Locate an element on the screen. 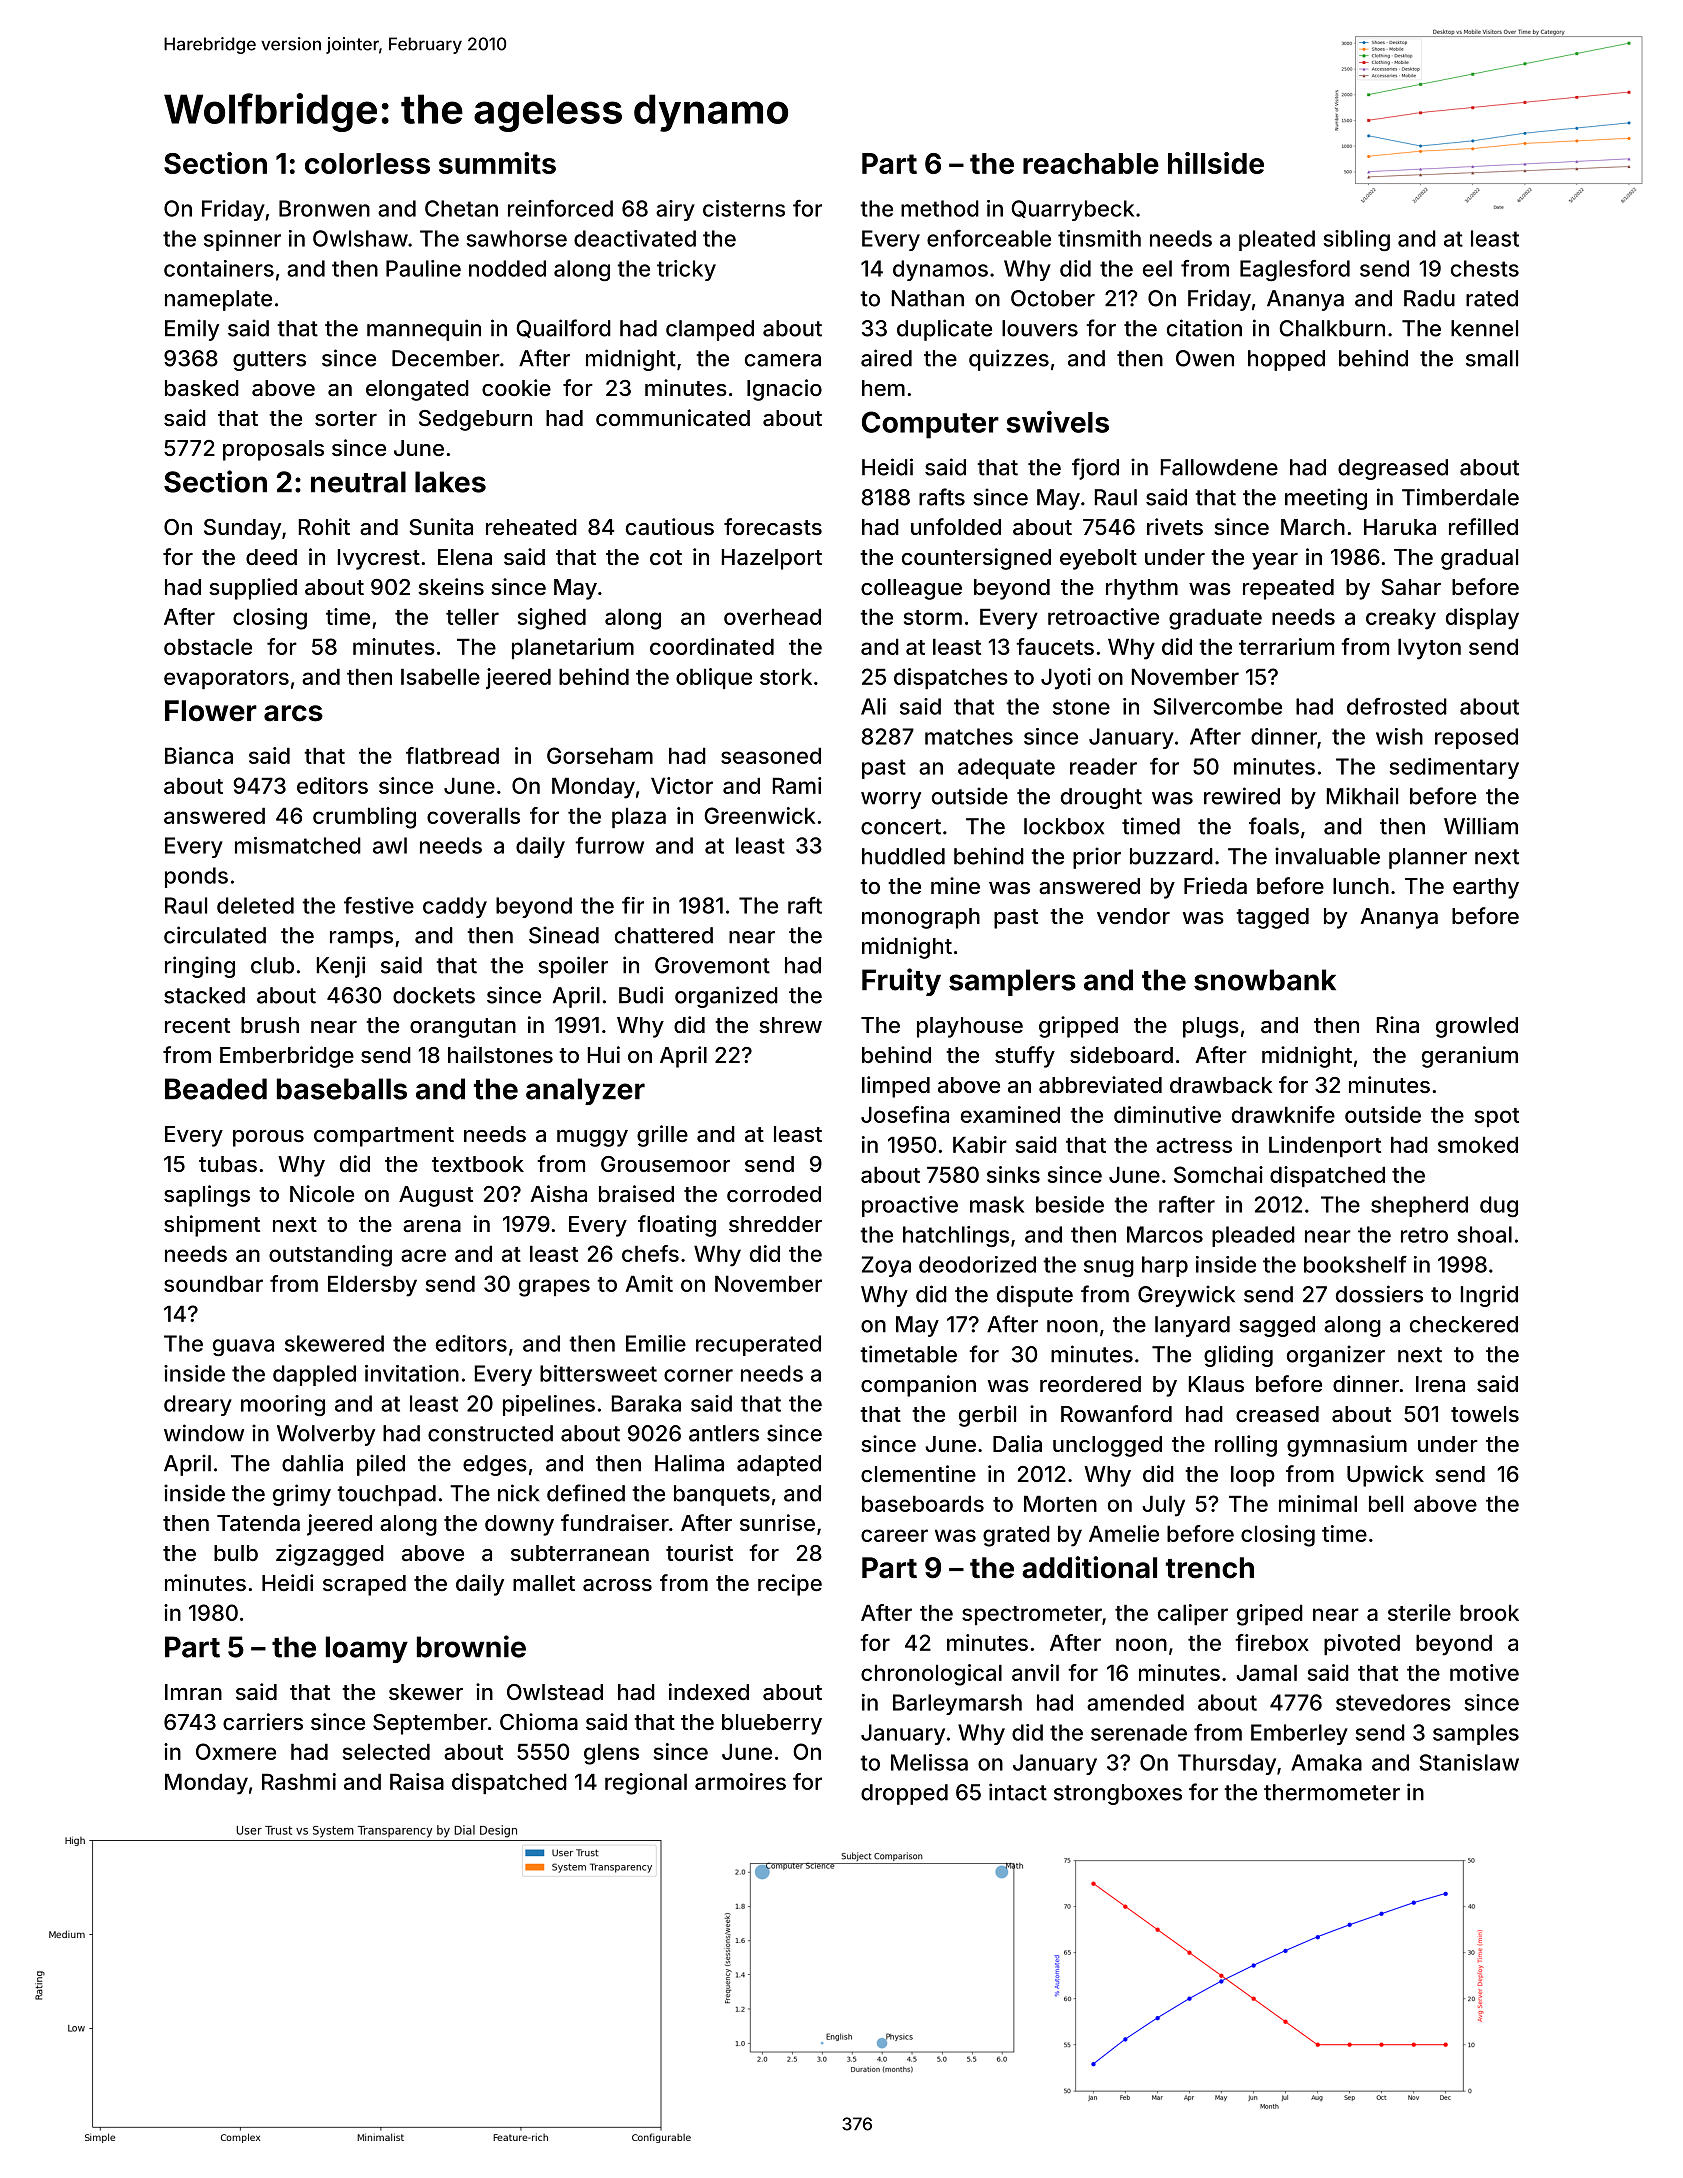 This screenshot has height=2178, width=1683. Morten is located at coordinates (1060, 1503).
